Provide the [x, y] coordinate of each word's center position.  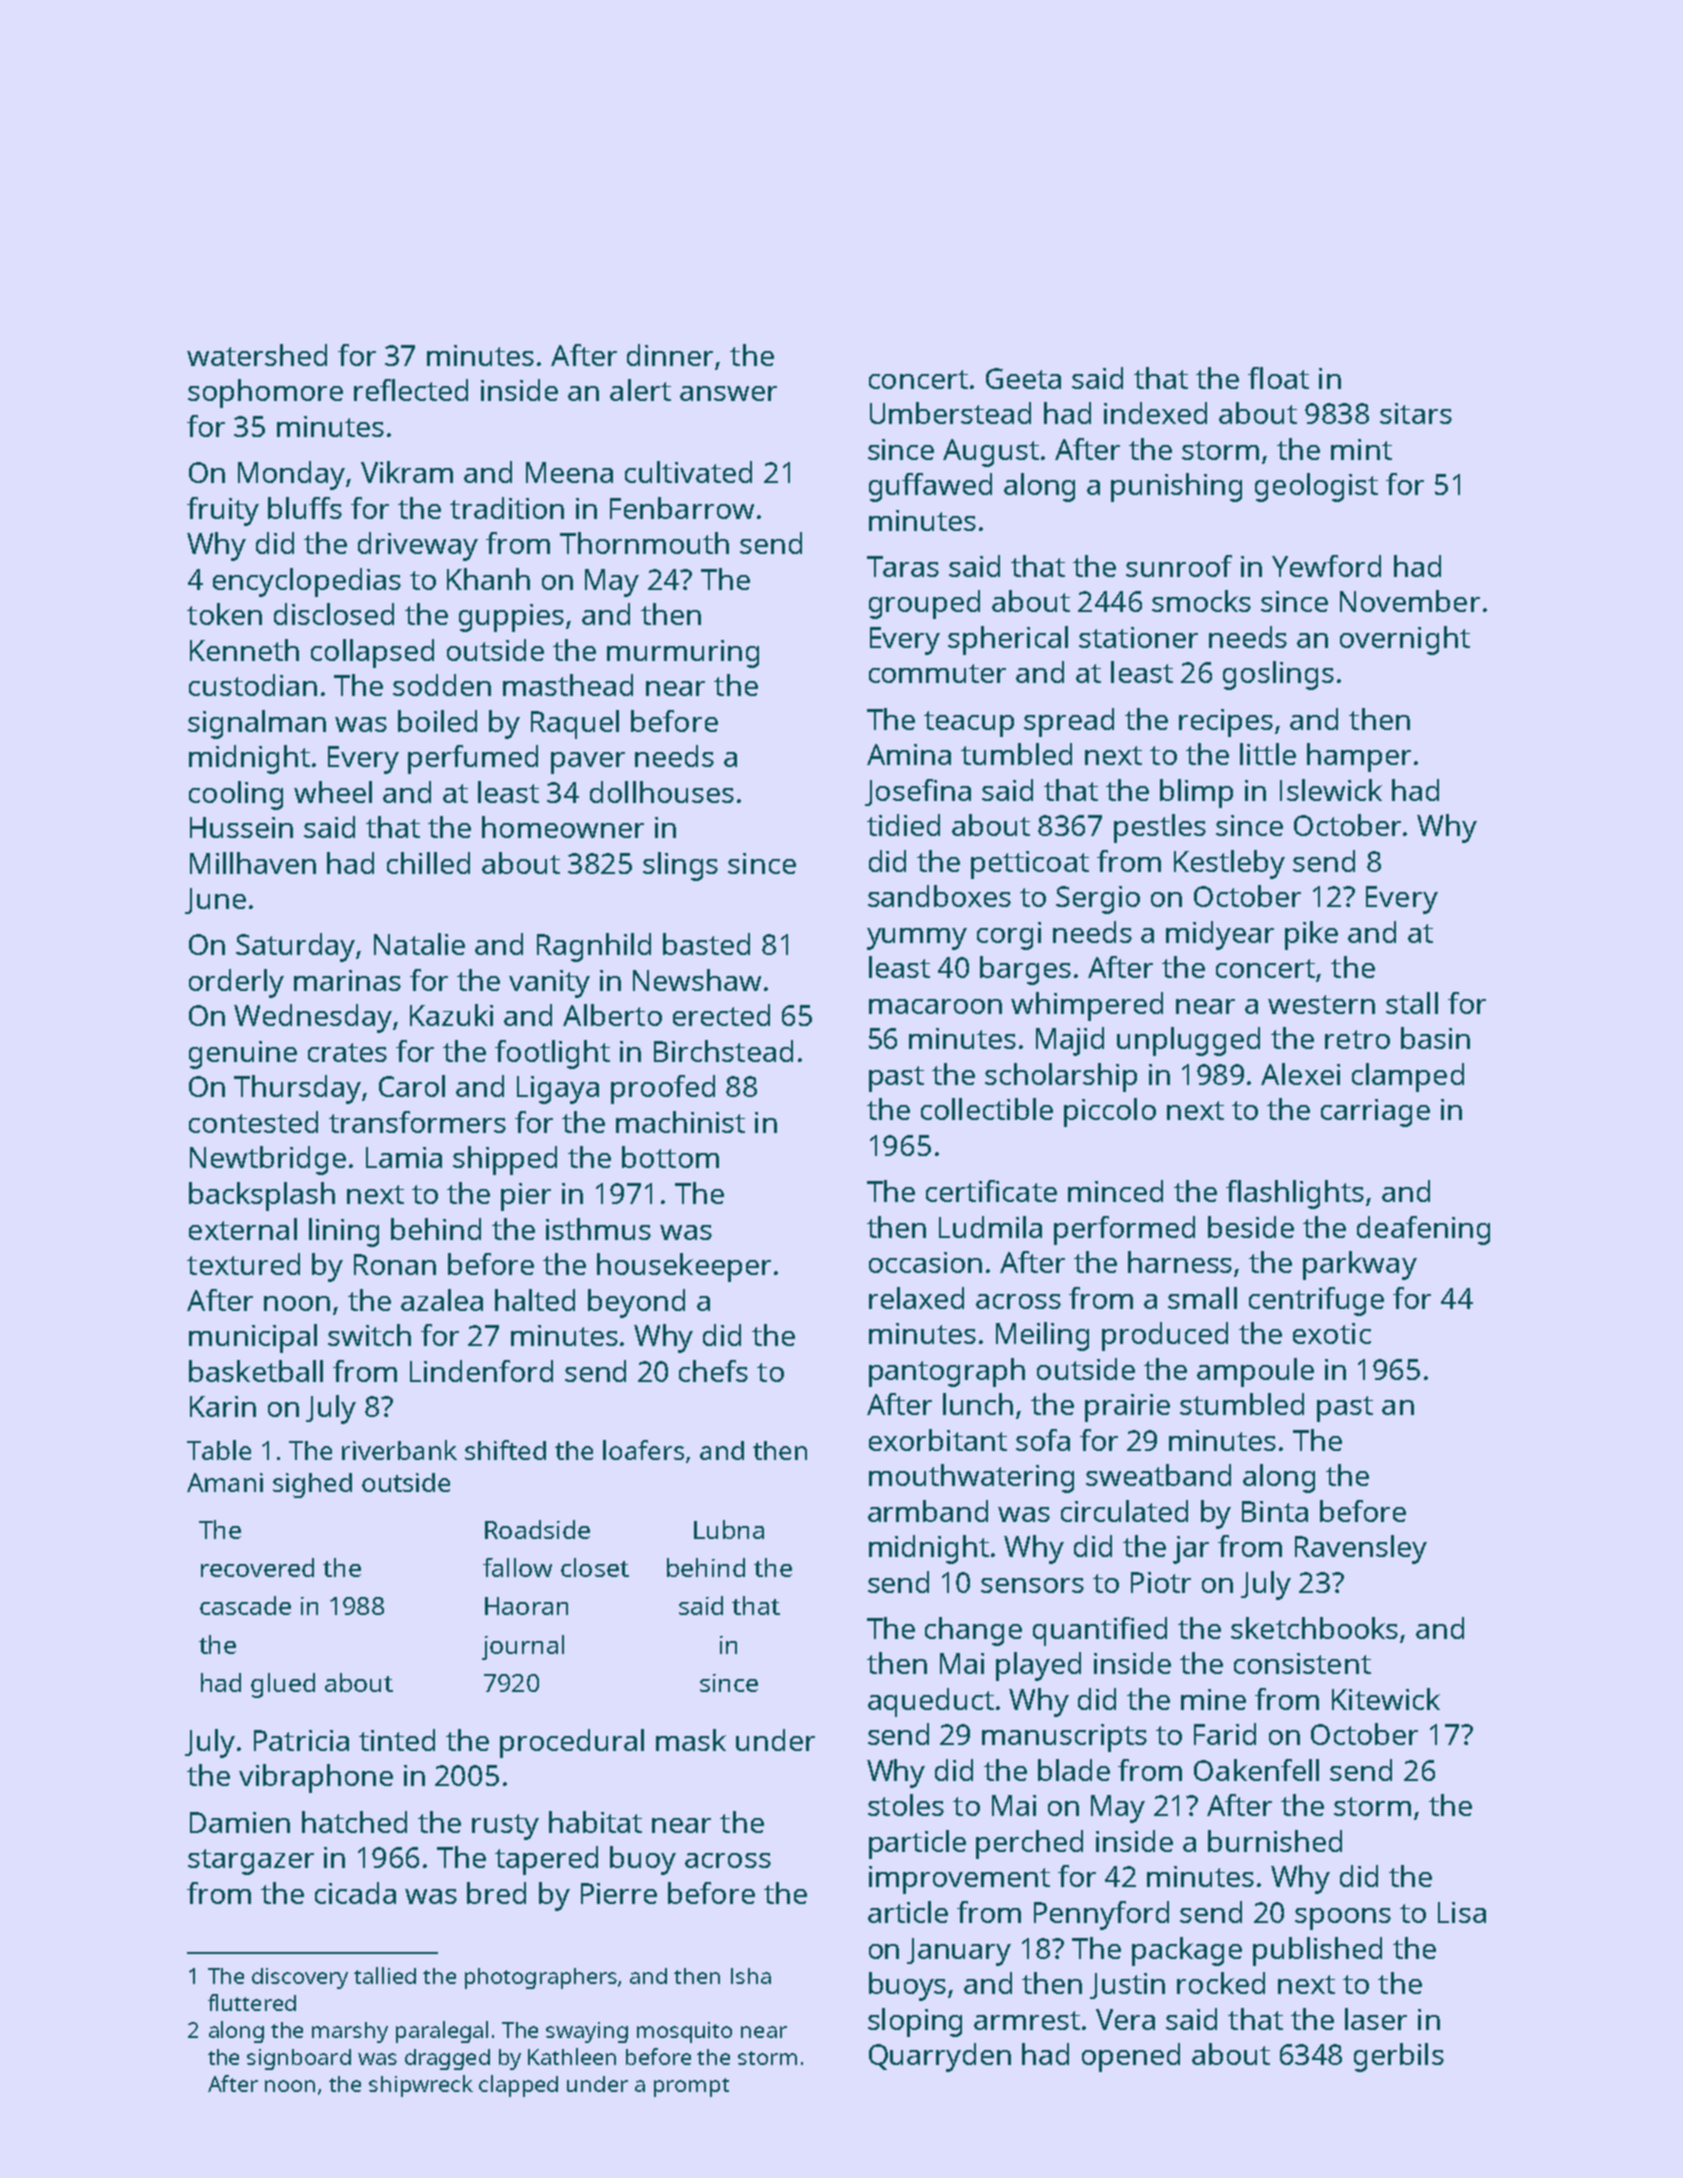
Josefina [918, 792]
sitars [1416, 413]
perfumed [473, 759]
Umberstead [950, 413]
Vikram [407, 472]
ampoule [1255, 1372]
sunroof [1179, 566]
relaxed [916, 1298]
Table [219, 1450]
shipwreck [421, 2086]
